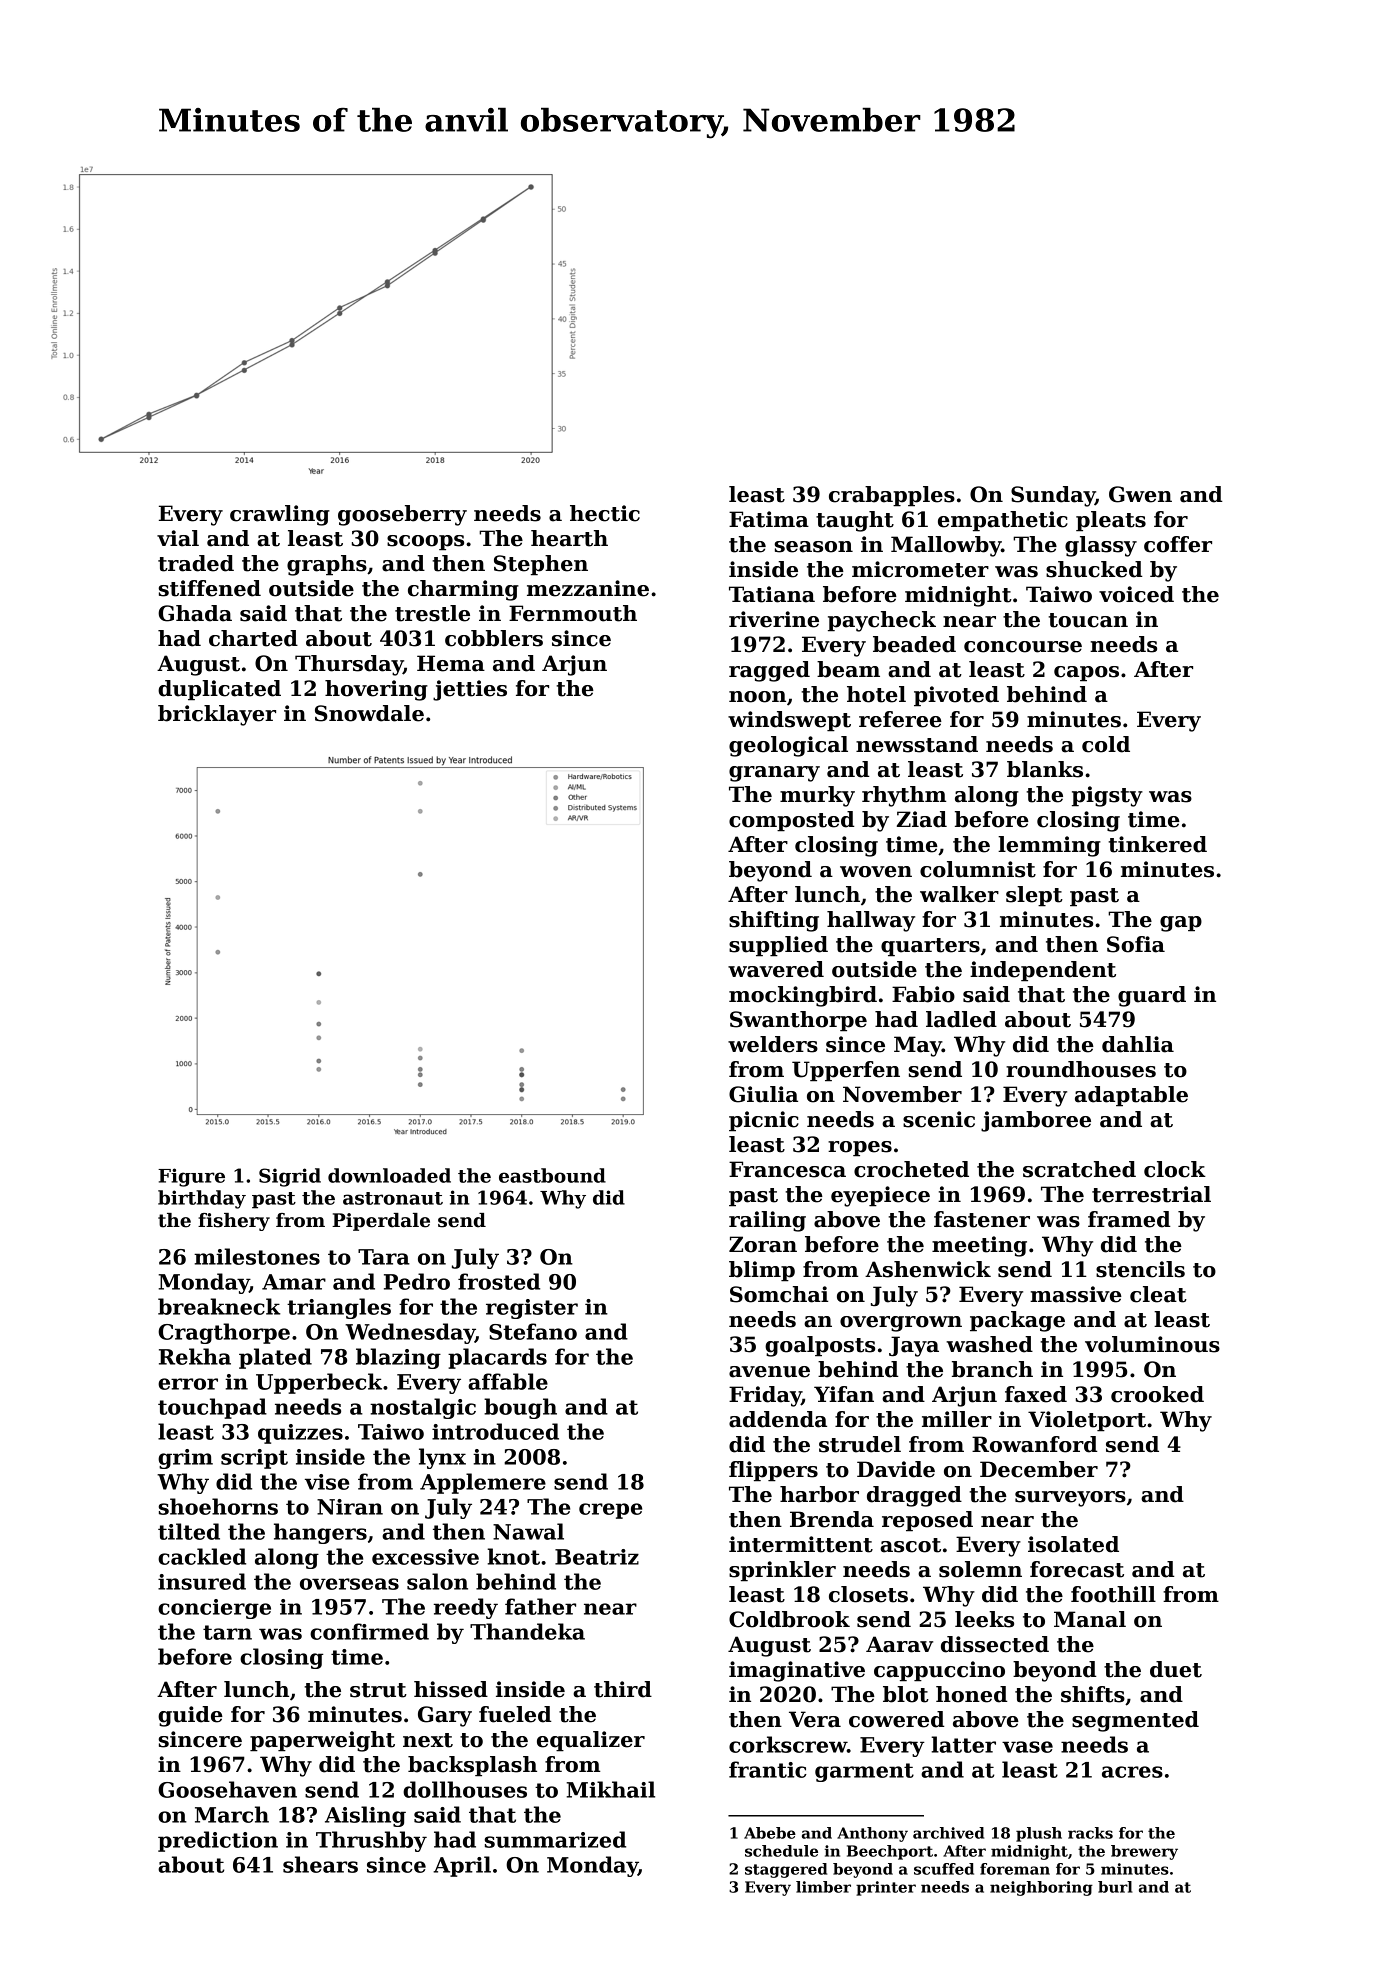  What do you see at coordinates (1140, 494) in the screenshot?
I see `Gwen` at bounding box center [1140, 494].
